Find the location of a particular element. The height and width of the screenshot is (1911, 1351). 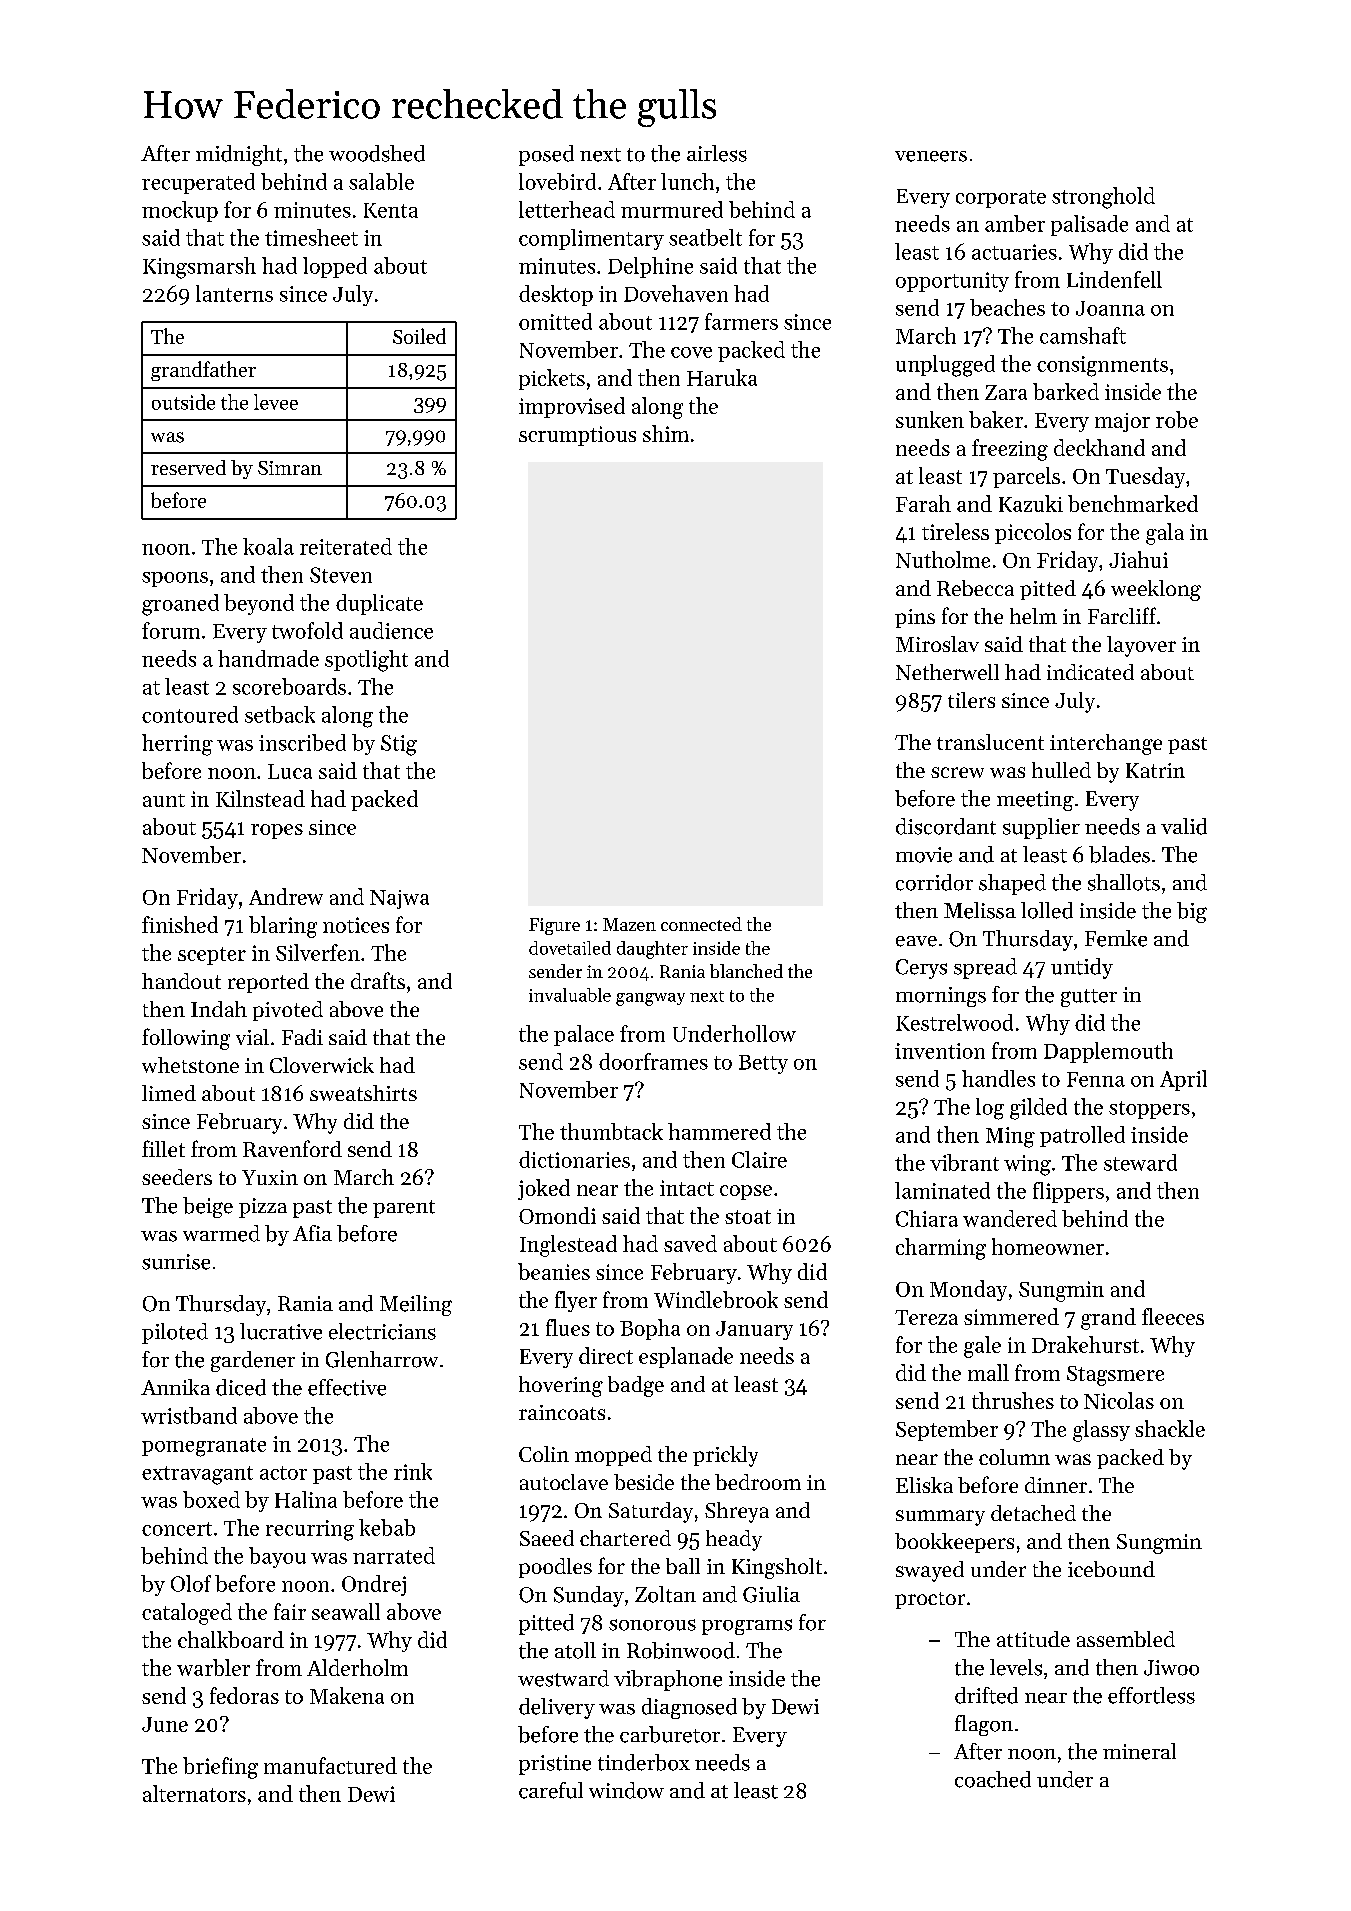

alternators is located at coordinates (194, 1793).
